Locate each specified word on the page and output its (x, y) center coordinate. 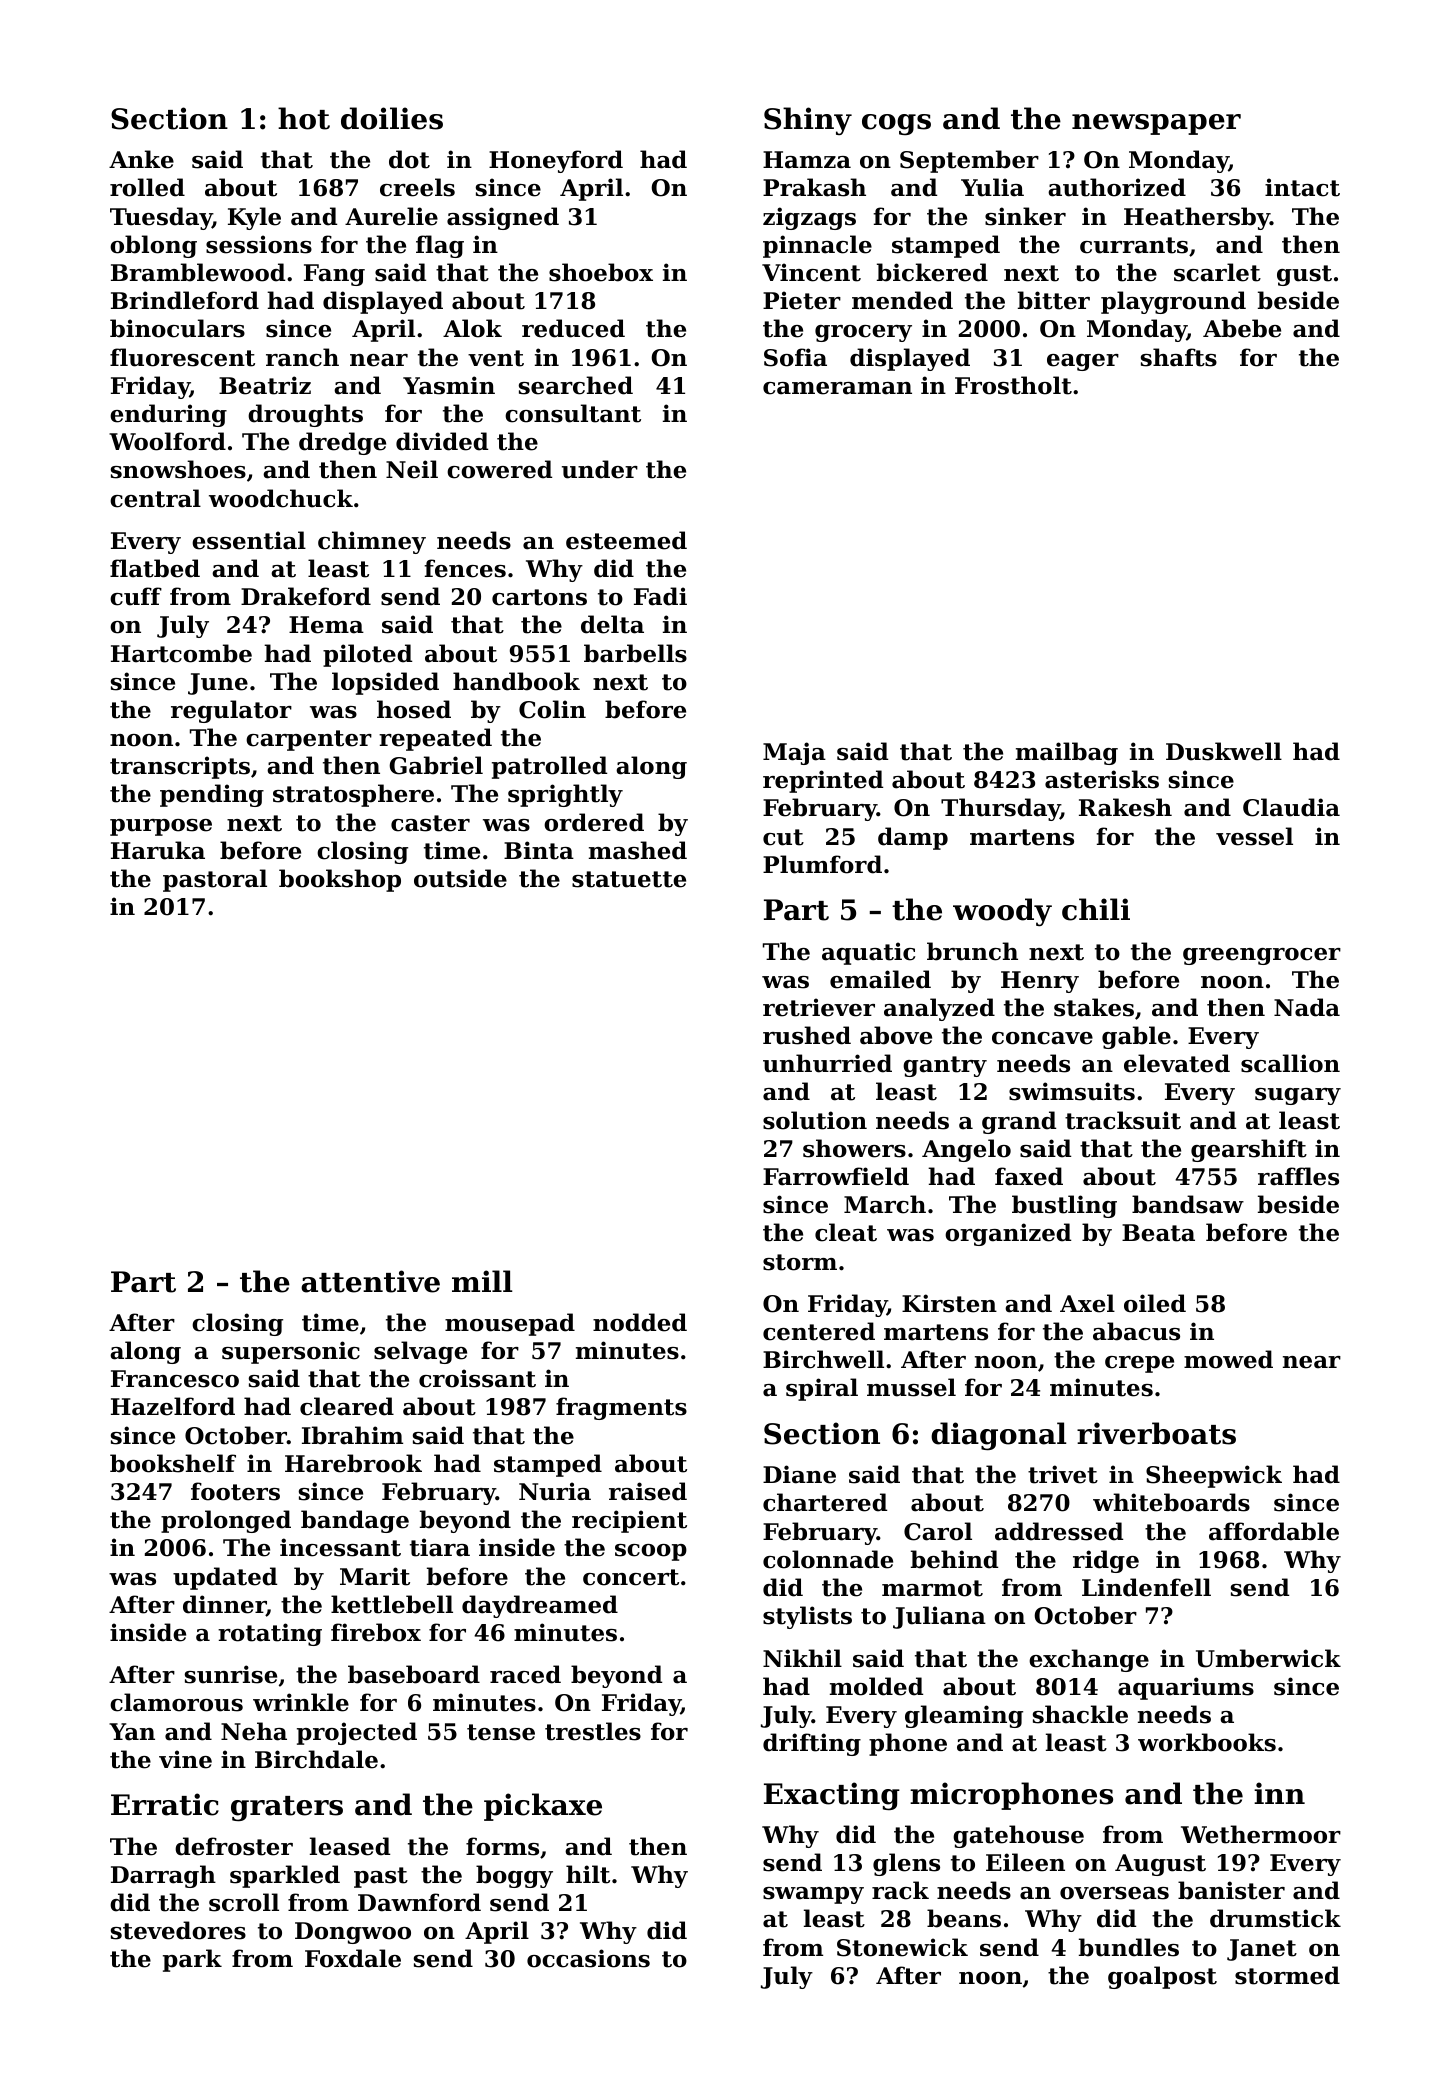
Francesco (175, 1379)
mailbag (1067, 753)
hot (304, 118)
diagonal (999, 1436)
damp (913, 838)
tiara (440, 1547)
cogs (896, 124)
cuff (136, 596)
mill (482, 1281)
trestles (593, 1731)
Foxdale (353, 1958)
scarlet (1217, 272)
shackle (1080, 1714)
